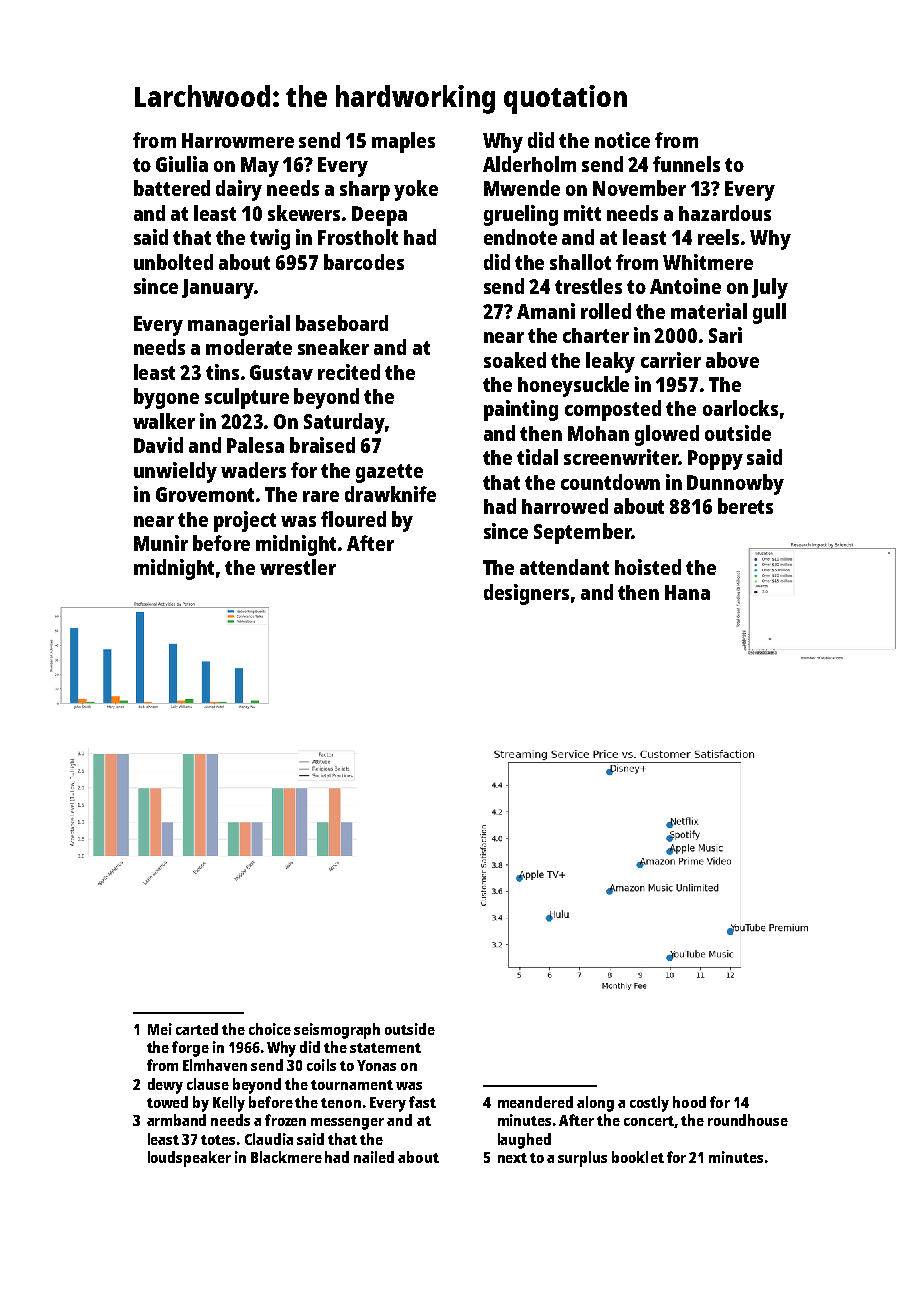 The height and width of the page is (1311, 924). I want to click on fast, so click(422, 1102).
